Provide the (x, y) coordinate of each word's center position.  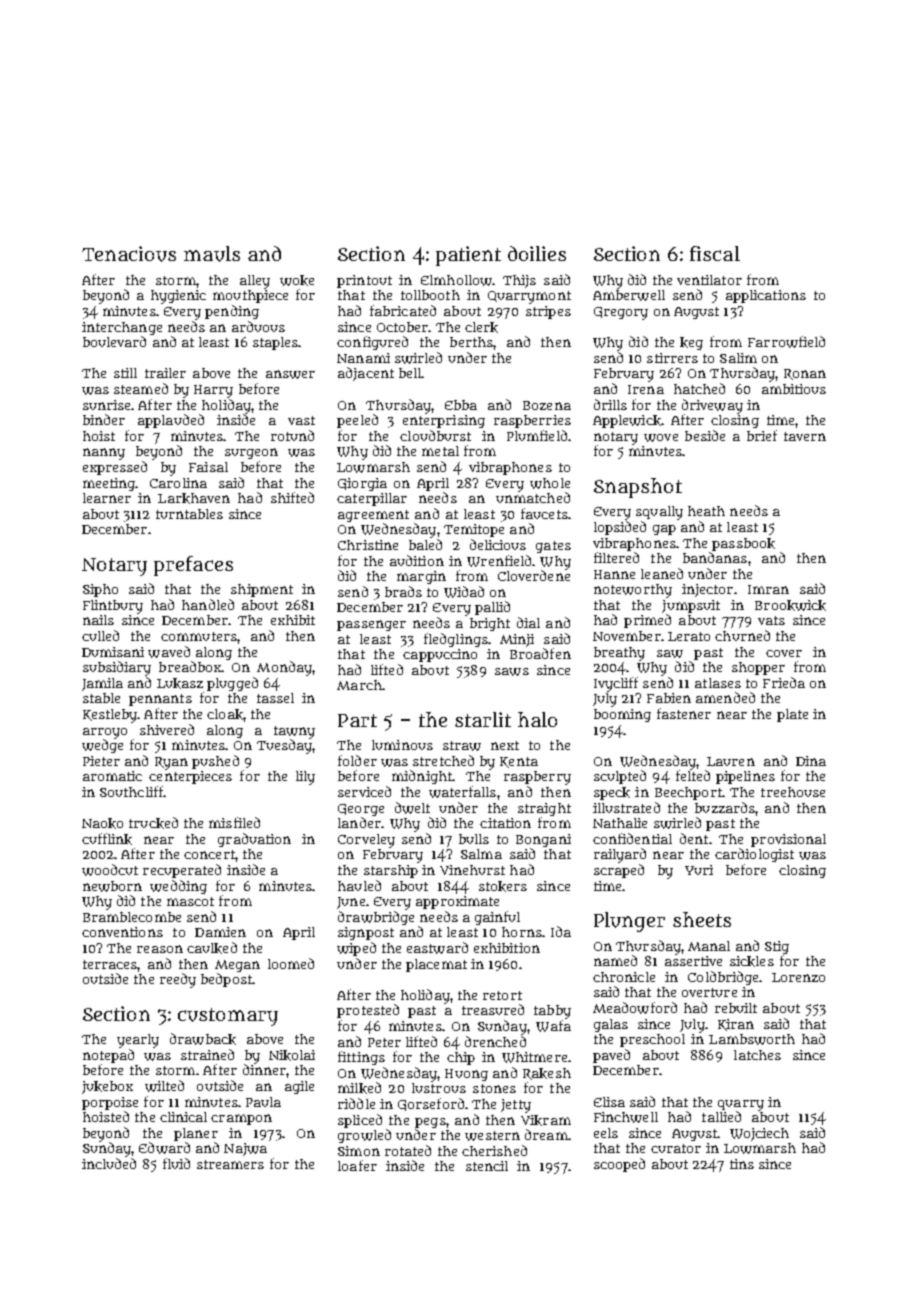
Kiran (736, 1025)
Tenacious (129, 254)
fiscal (715, 253)
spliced (360, 1121)
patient (468, 256)
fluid (176, 1163)
